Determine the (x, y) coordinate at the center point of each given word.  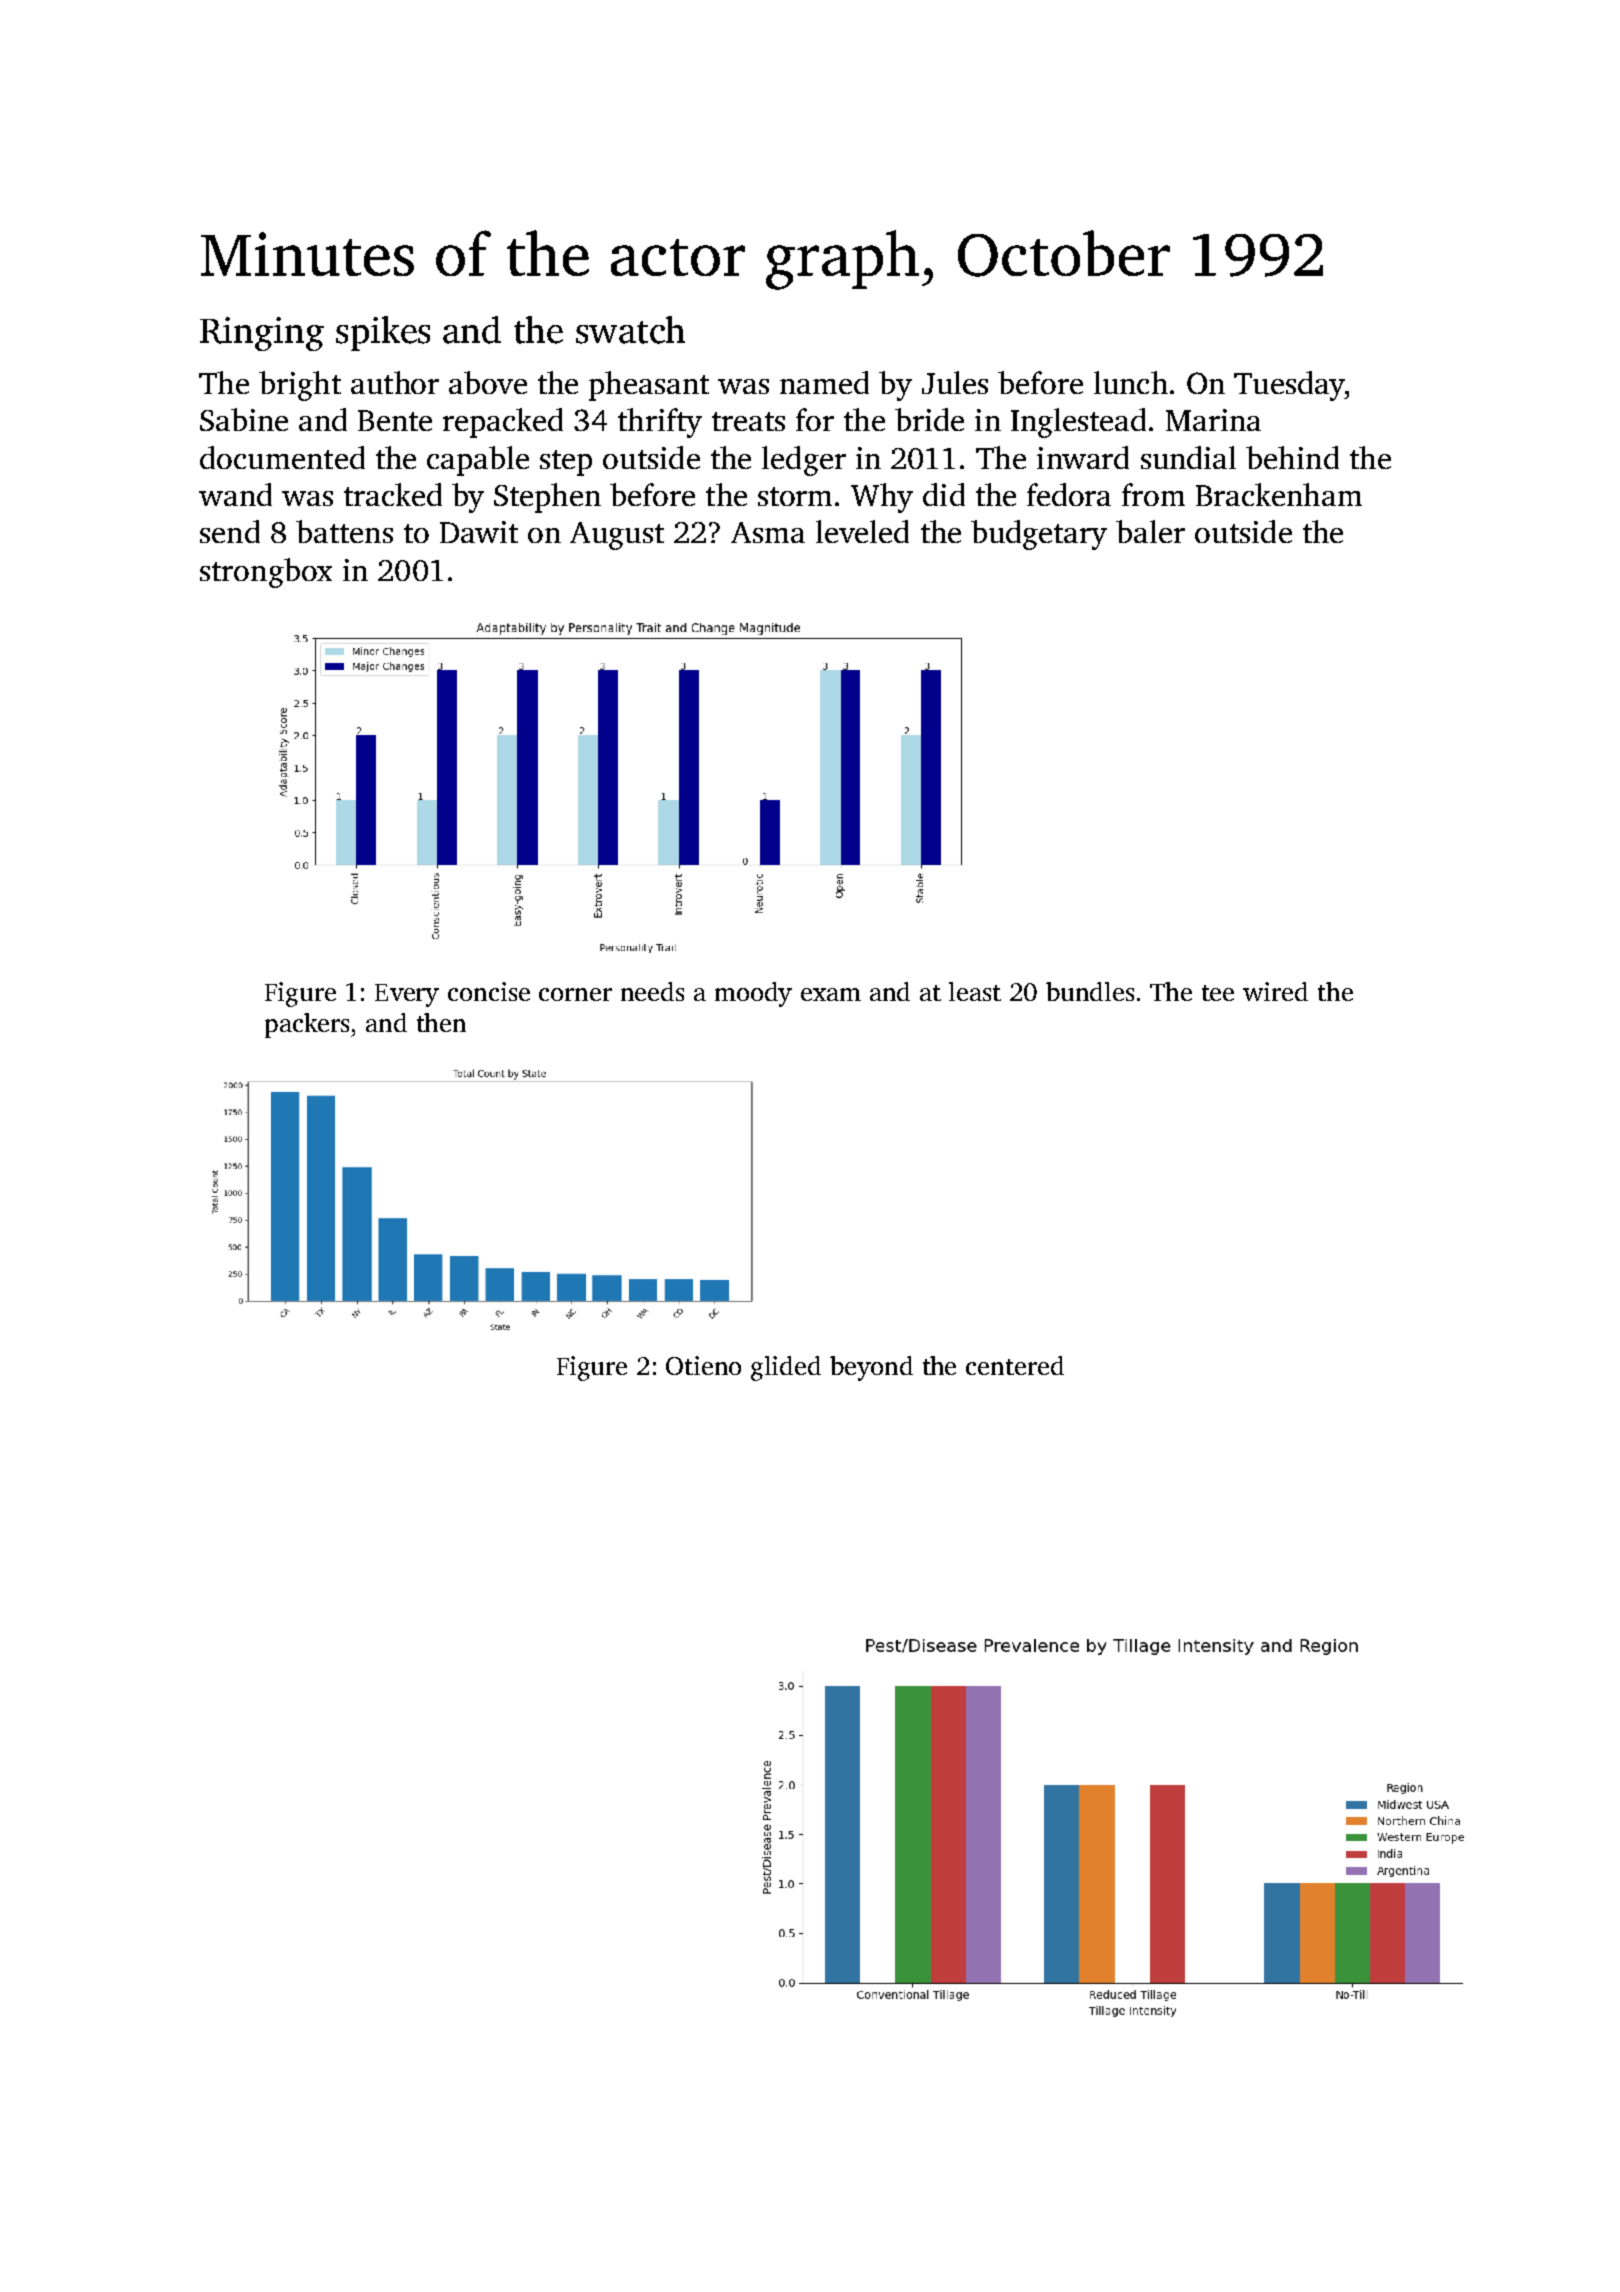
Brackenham (1279, 494)
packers (307, 1025)
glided (786, 1368)
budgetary (1039, 535)
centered (1015, 1365)
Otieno (703, 1365)
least (975, 991)
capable (478, 461)
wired (1275, 991)
